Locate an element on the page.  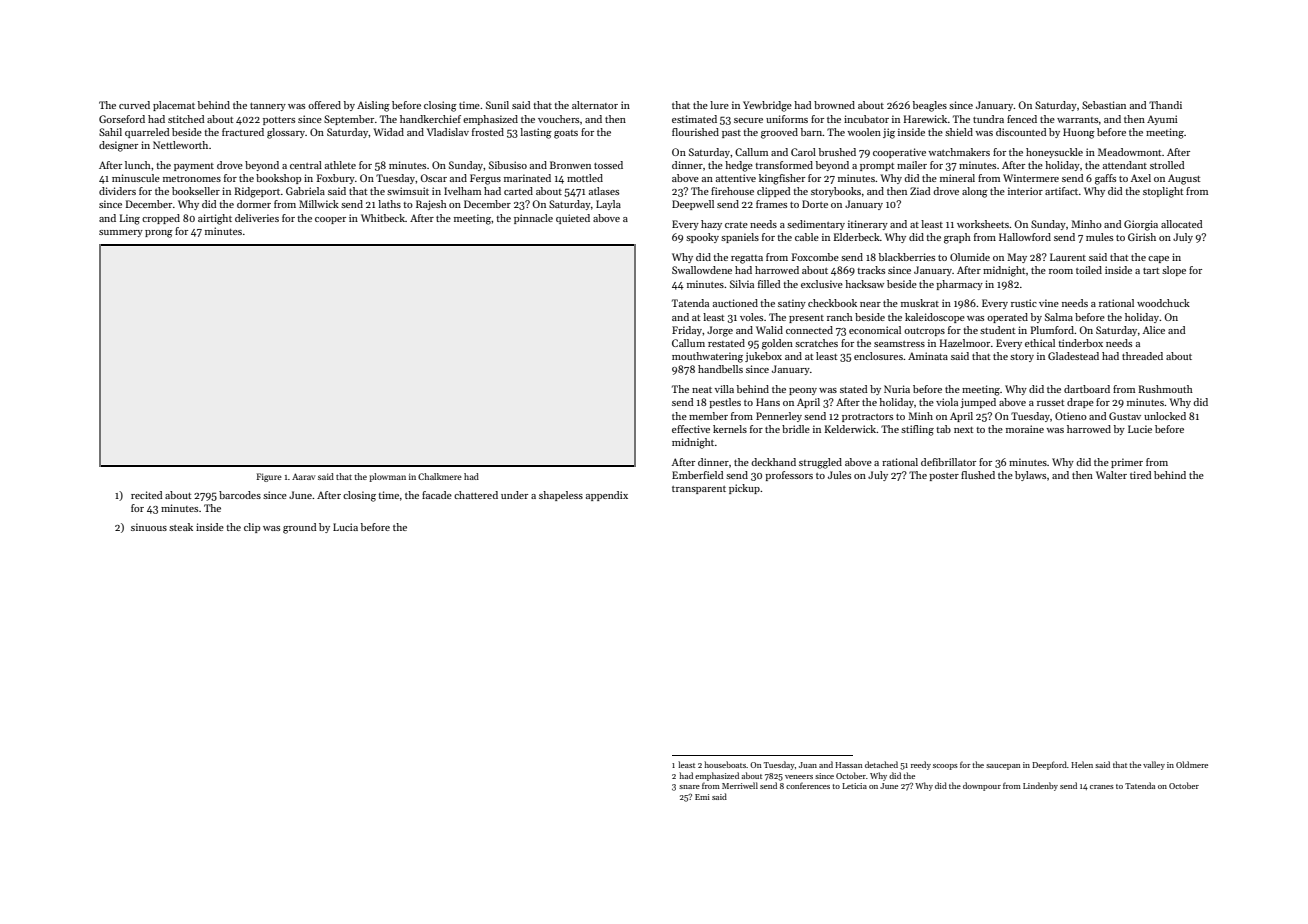
unlocked is located at coordinates (1165, 416).
